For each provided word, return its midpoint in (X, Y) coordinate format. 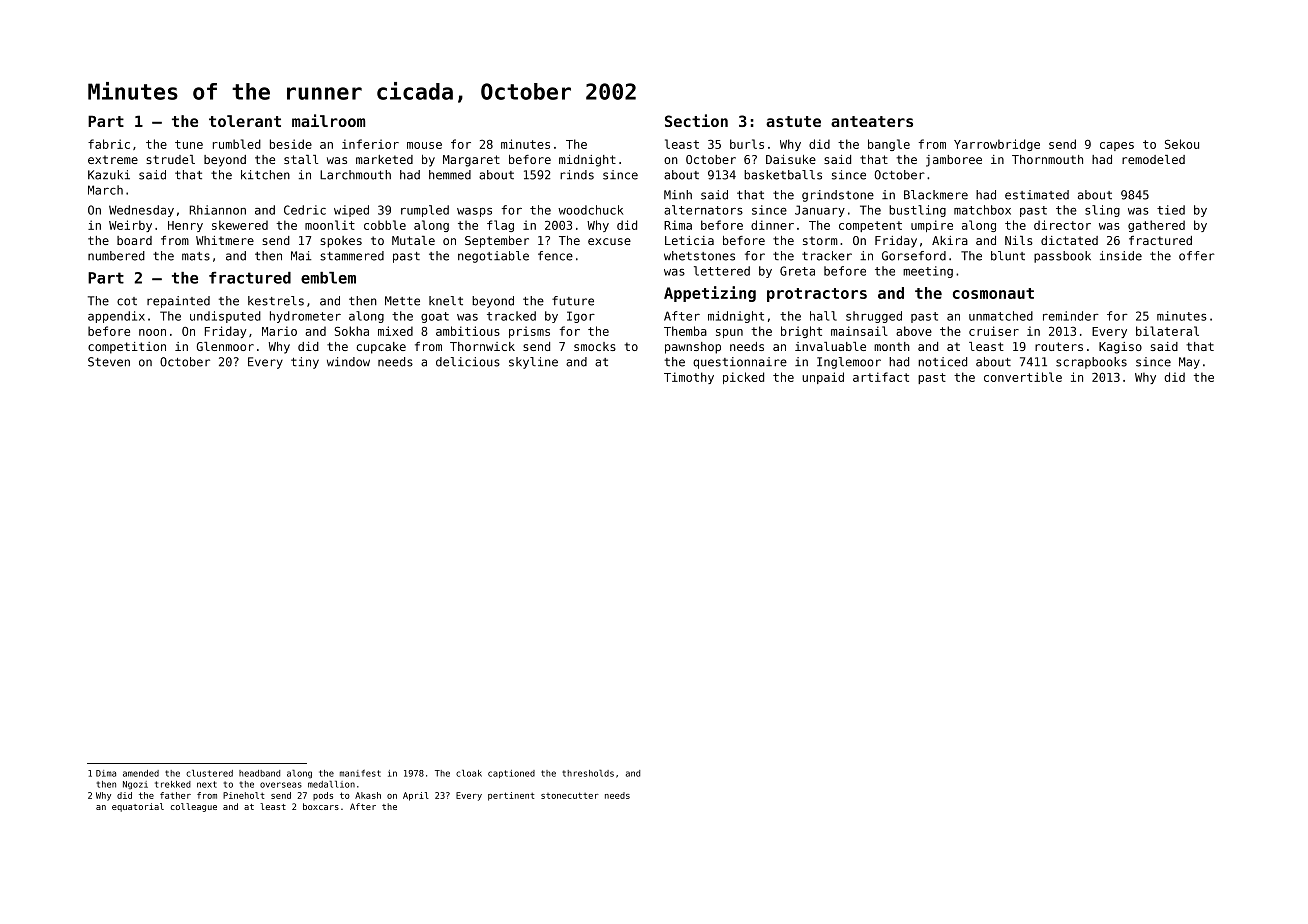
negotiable (493, 257)
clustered (209, 773)
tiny (305, 363)
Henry (185, 226)
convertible (1023, 377)
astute (793, 121)
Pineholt (243, 795)
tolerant (245, 121)
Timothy (689, 378)
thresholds (588, 773)
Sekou (1182, 144)
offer (1197, 256)
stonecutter (570, 795)
